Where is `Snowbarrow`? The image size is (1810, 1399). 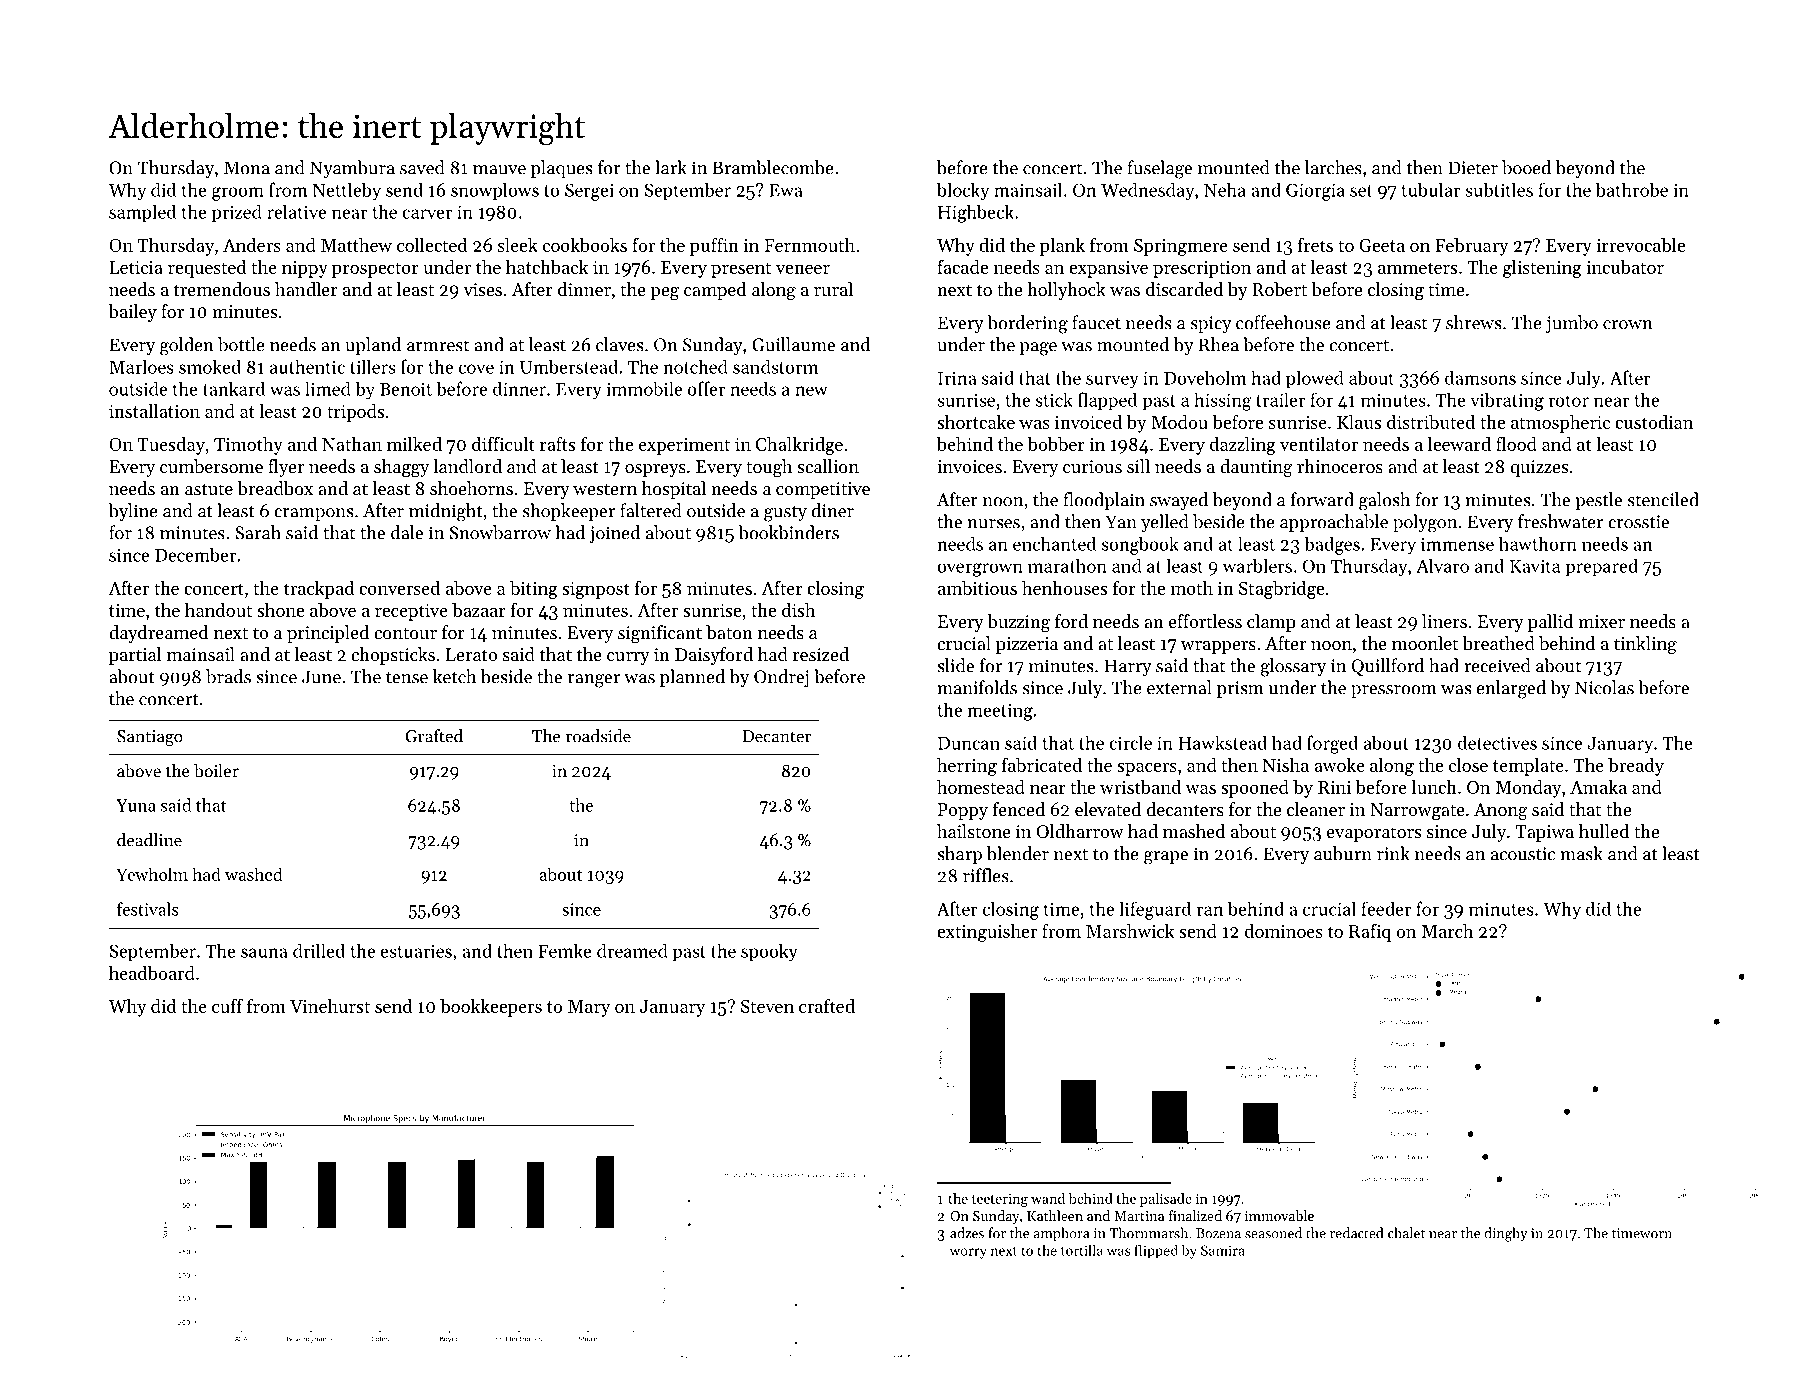
Snowbarrow is located at coordinates (500, 532).
